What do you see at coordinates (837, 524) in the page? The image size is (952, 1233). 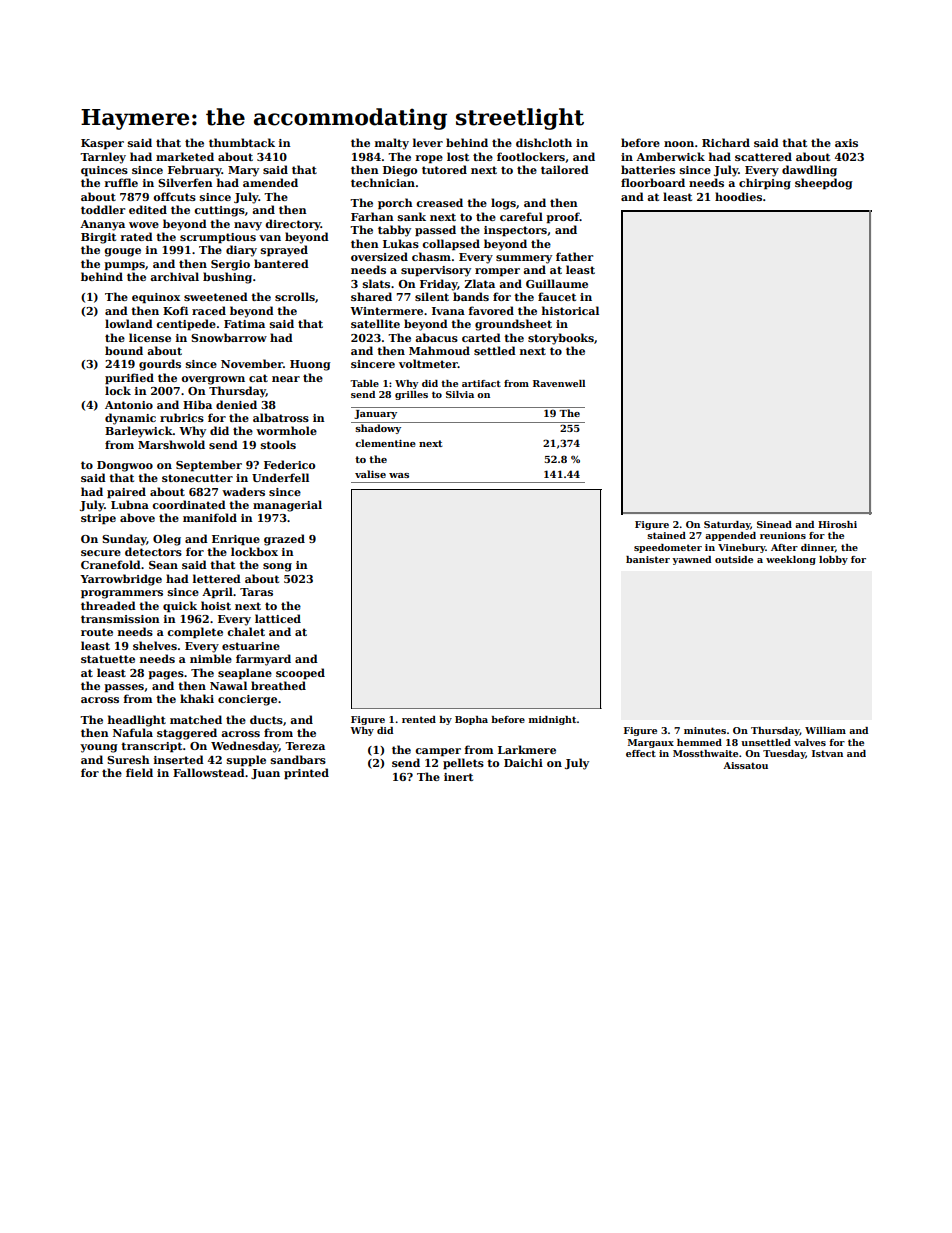 I see `Hiroshi` at bounding box center [837, 524].
